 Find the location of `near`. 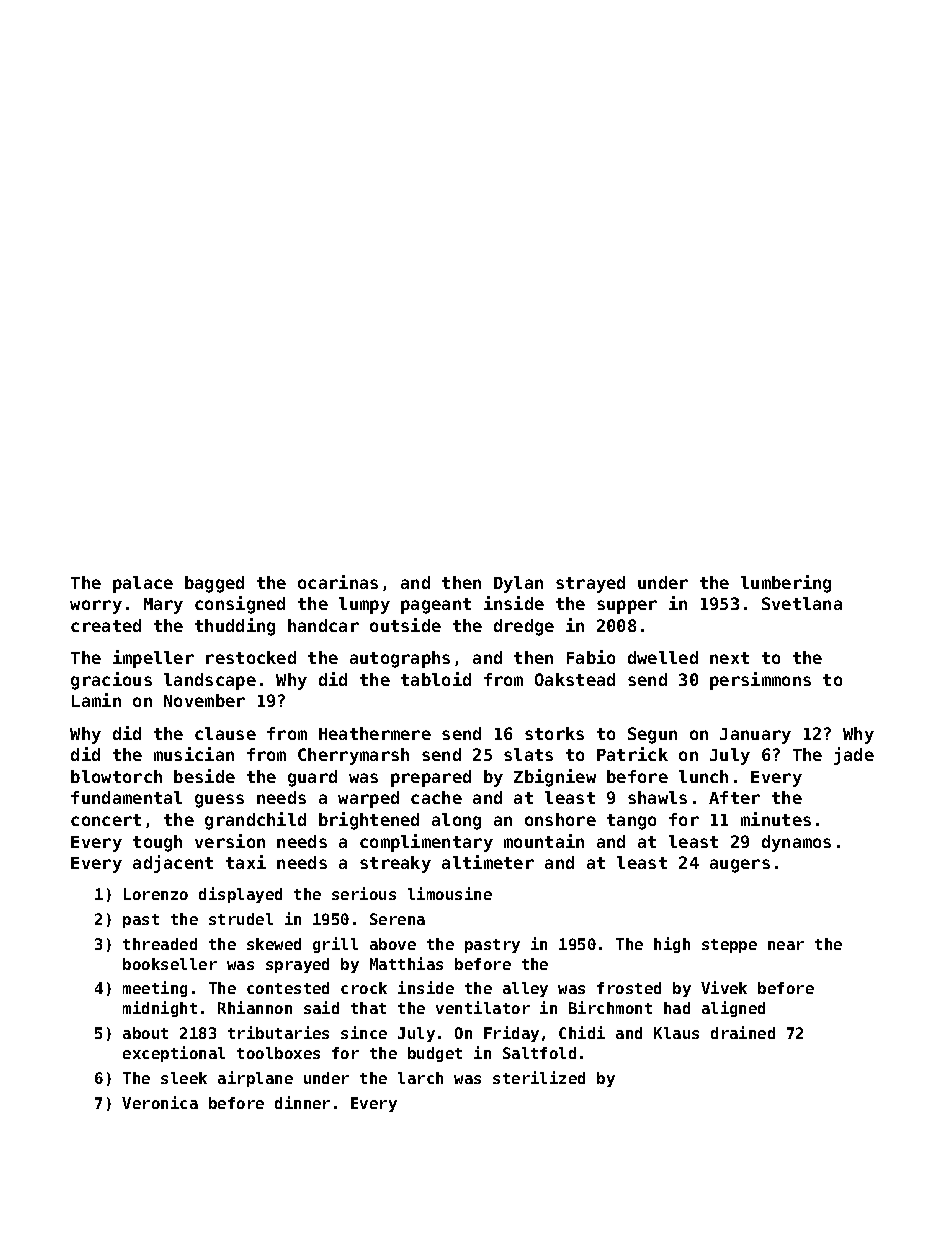

near is located at coordinates (786, 945).
